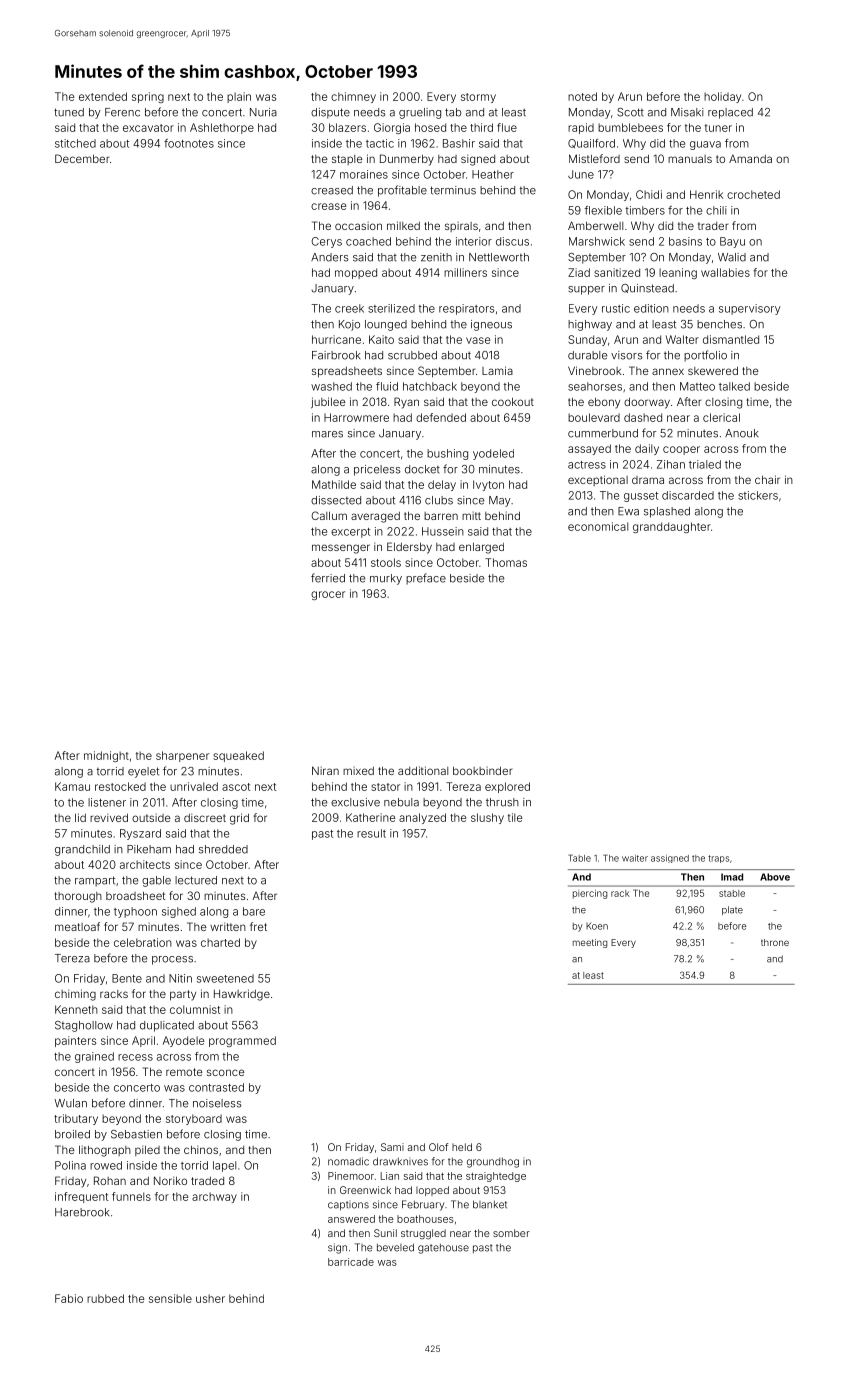  Describe the element at coordinates (775, 942) in the page. I see `throne` at that location.
